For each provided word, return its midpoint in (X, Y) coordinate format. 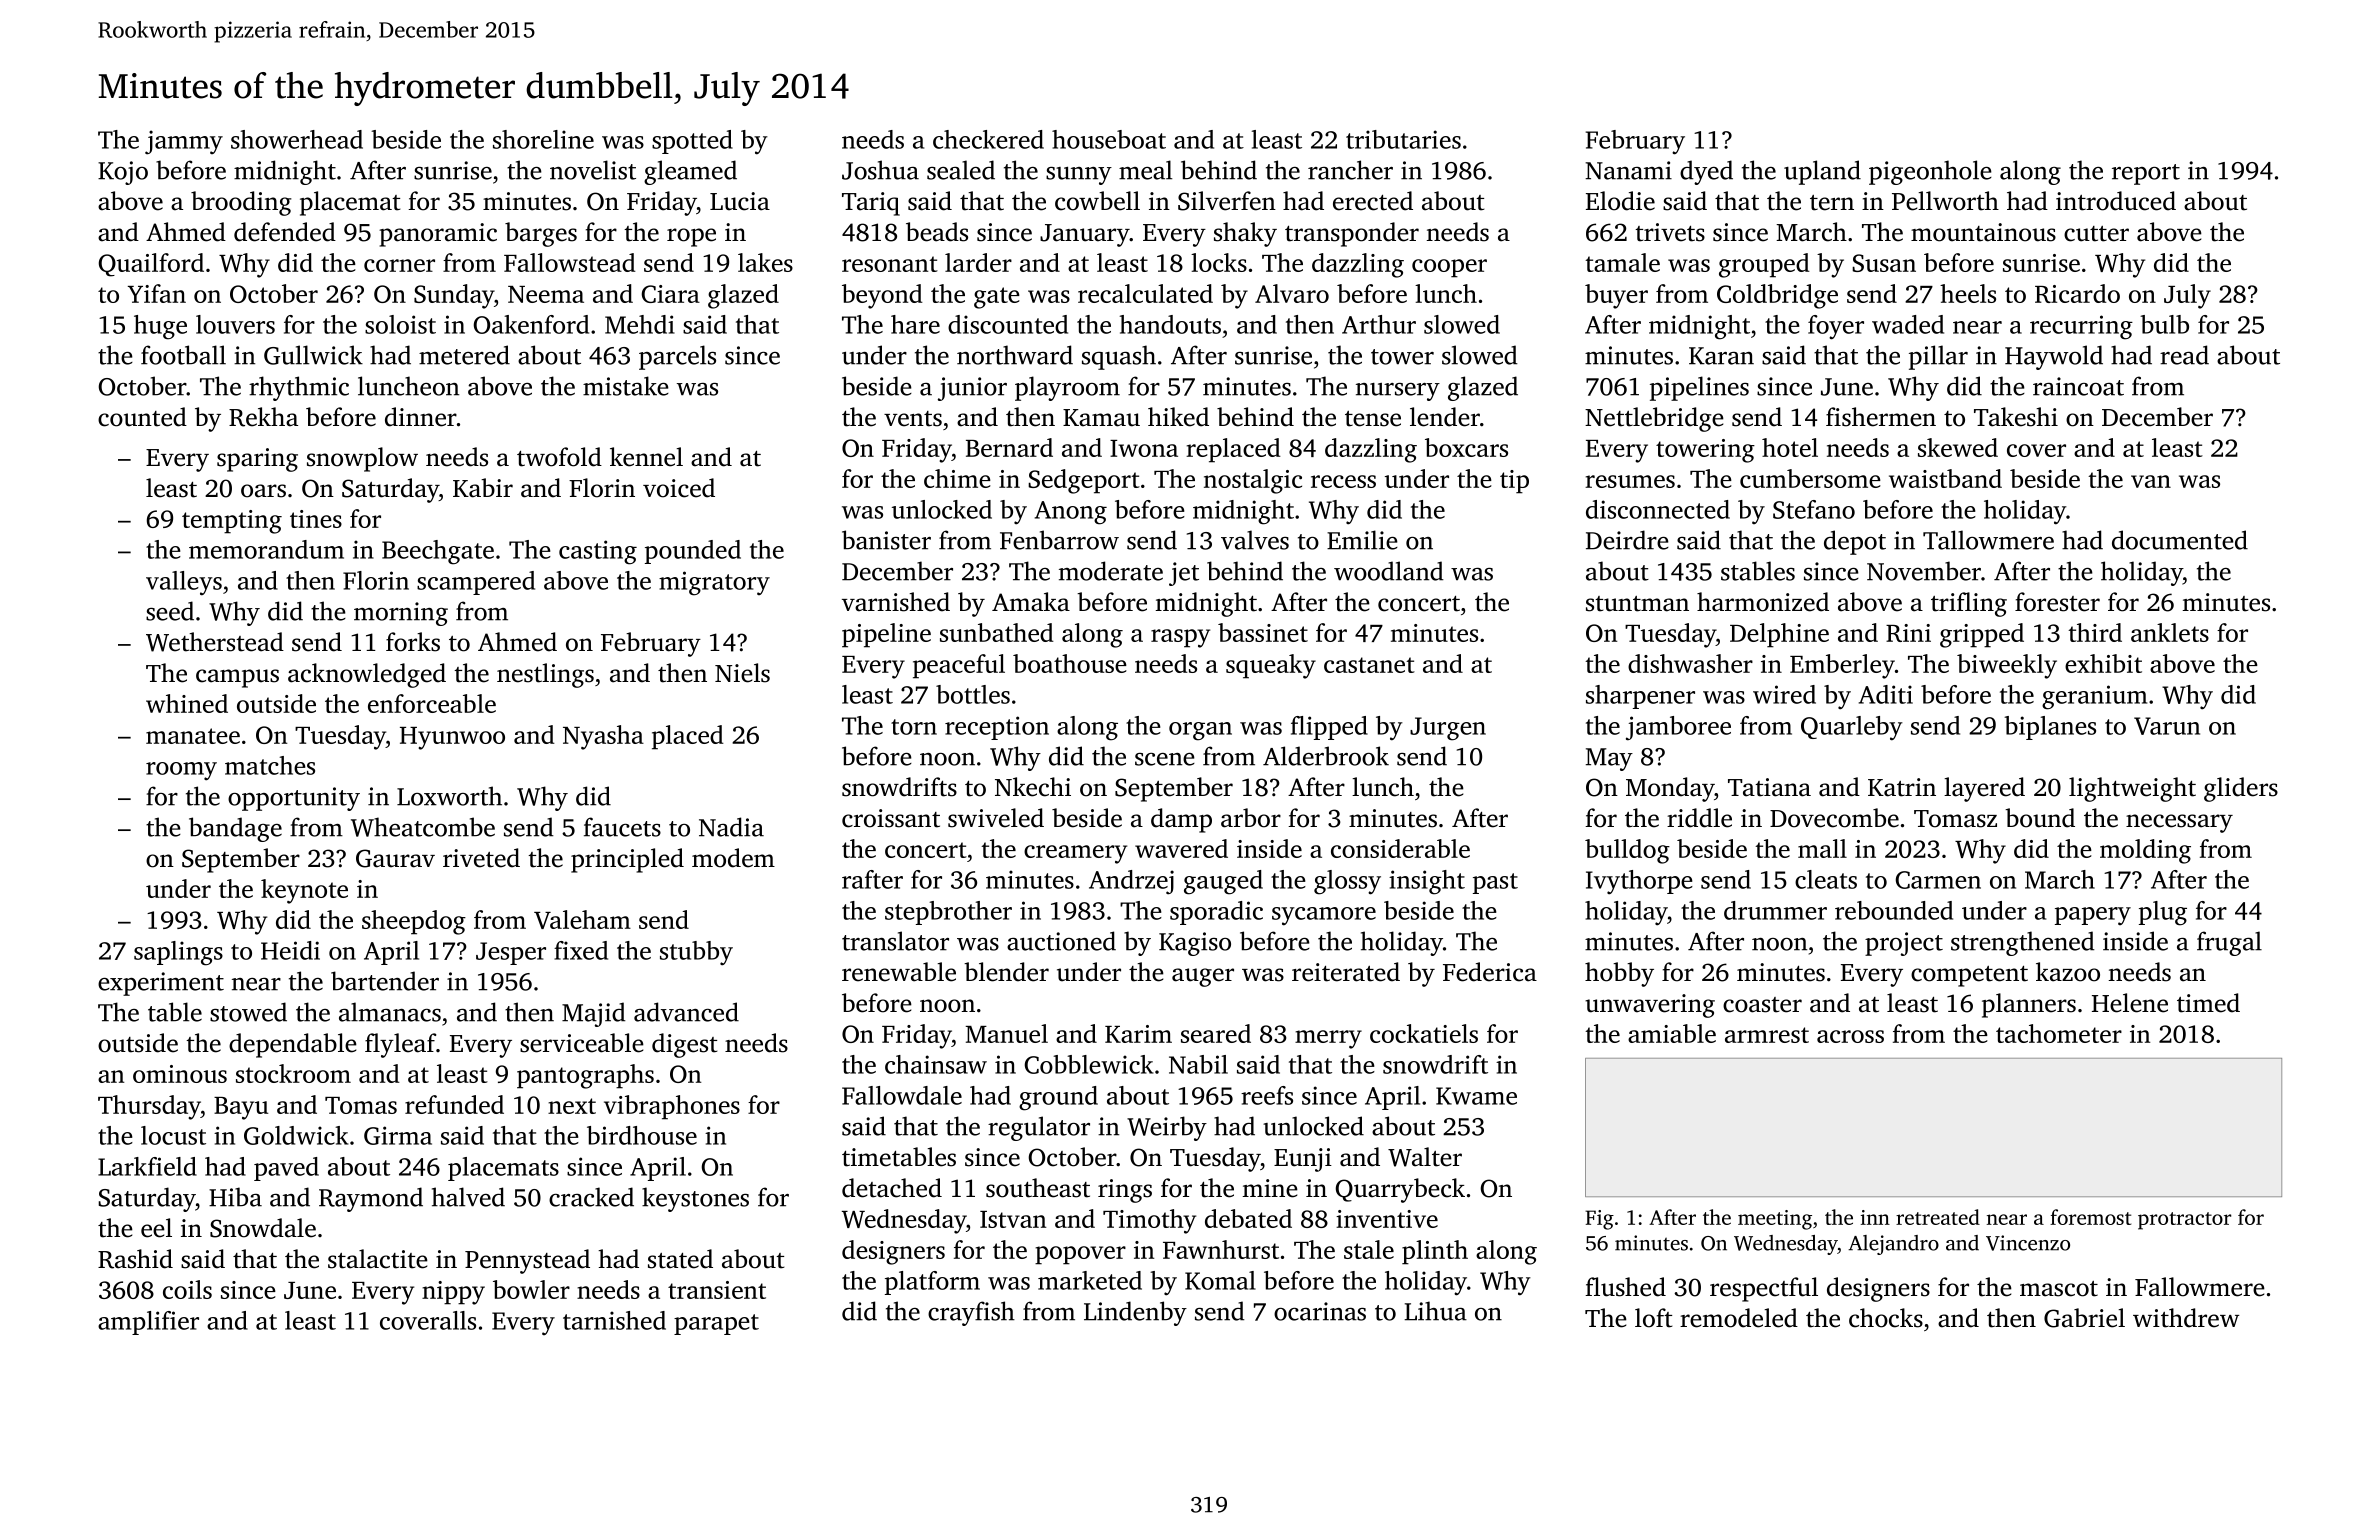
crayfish (971, 1313)
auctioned (1061, 941)
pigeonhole (1930, 172)
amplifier (148, 1323)
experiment (161, 984)
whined (187, 703)
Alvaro (1292, 293)
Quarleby (1852, 728)
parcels (677, 357)
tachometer (2059, 1033)
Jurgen (1448, 729)
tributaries (1403, 139)
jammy (184, 142)
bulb (2164, 324)
